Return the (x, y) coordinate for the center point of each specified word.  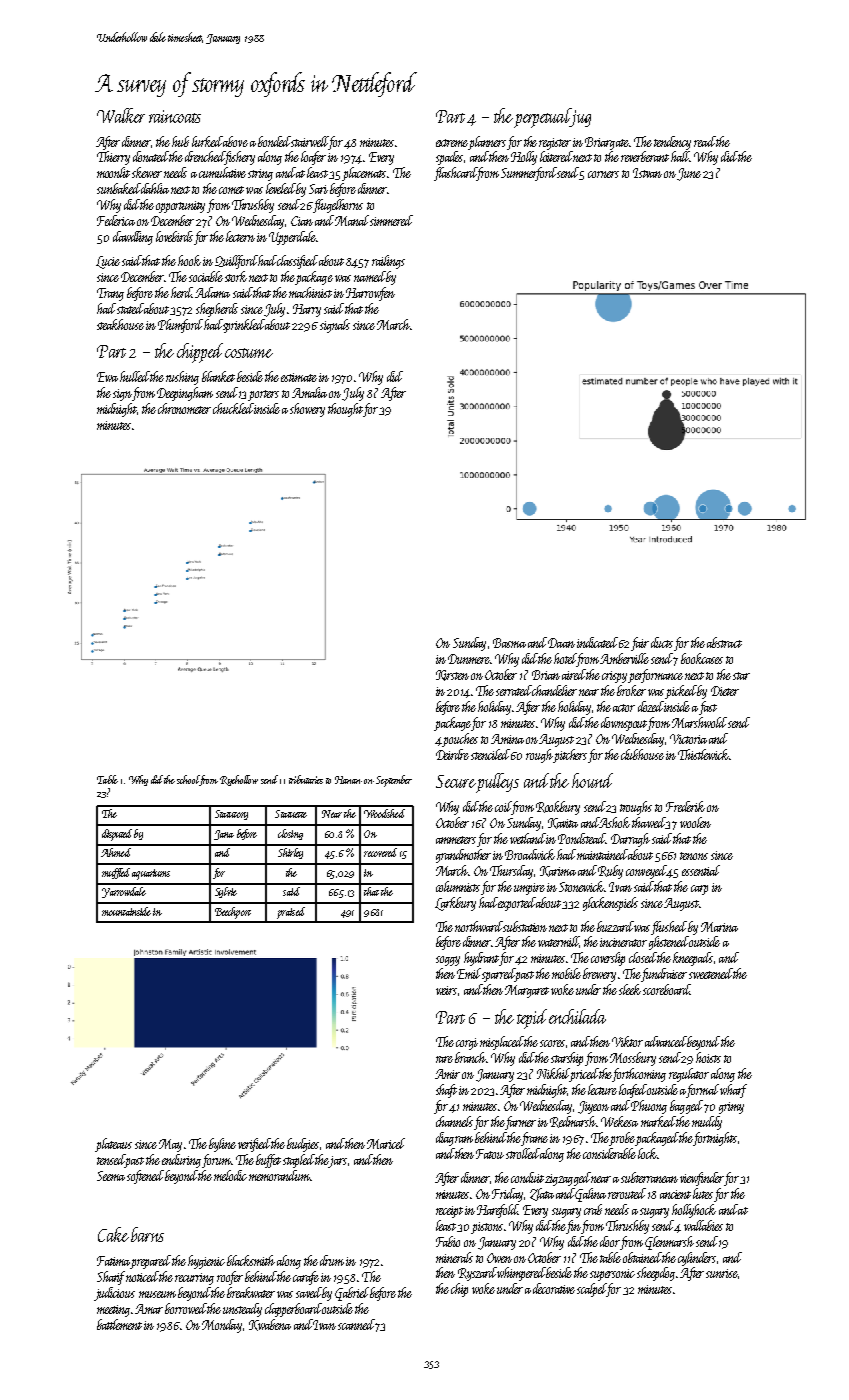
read (705, 141)
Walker (121, 115)
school (188, 780)
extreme (452, 143)
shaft (446, 1091)
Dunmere (469, 659)
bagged (686, 1107)
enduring (181, 1161)
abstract (724, 642)
